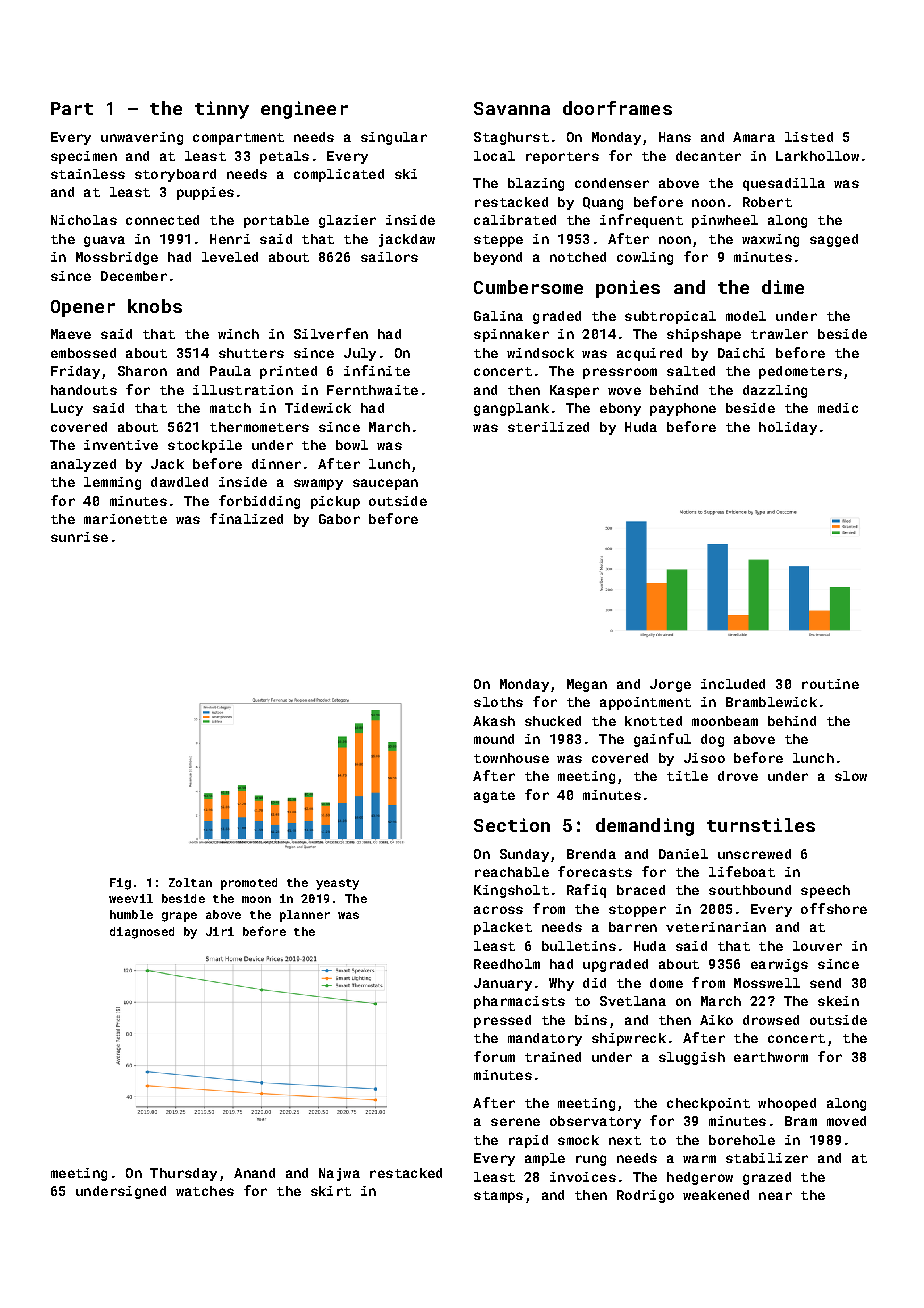  What do you see at coordinates (617, 108) in the page?
I see `doorframes` at bounding box center [617, 108].
